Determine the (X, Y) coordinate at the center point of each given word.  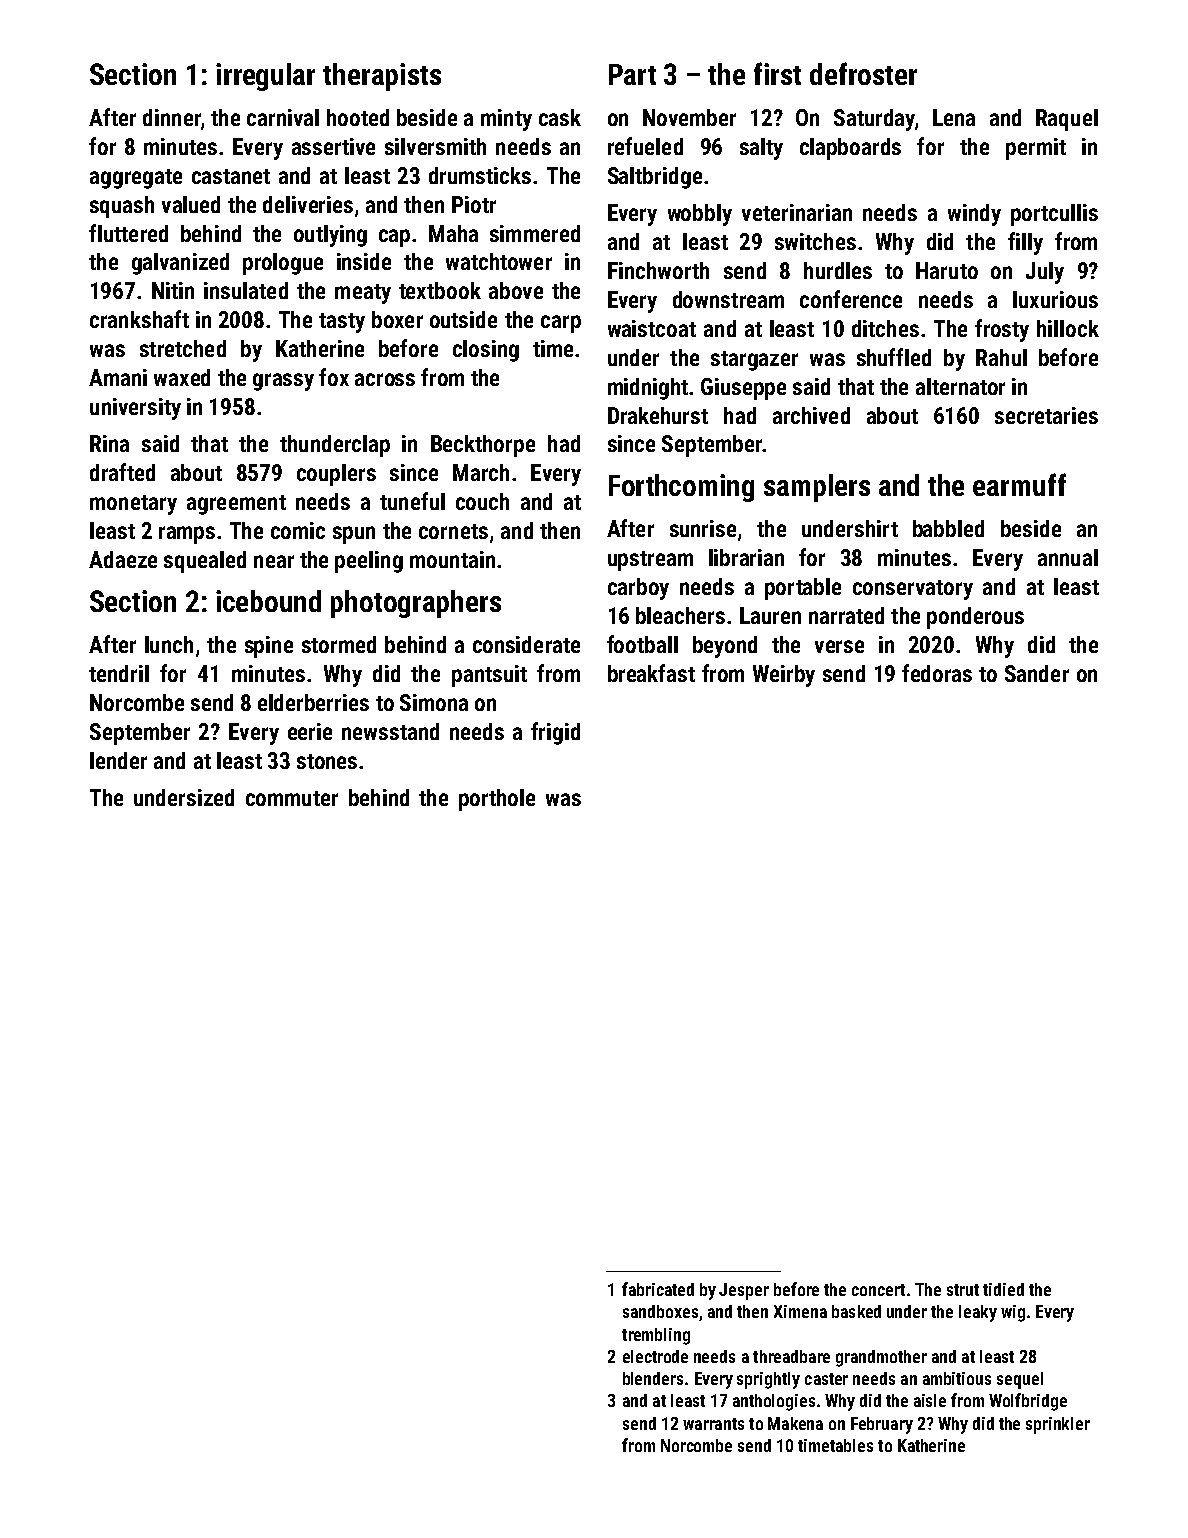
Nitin (173, 290)
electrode (655, 1356)
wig (1013, 1313)
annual (1068, 557)
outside (463, 319)
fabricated (658, 1289)
